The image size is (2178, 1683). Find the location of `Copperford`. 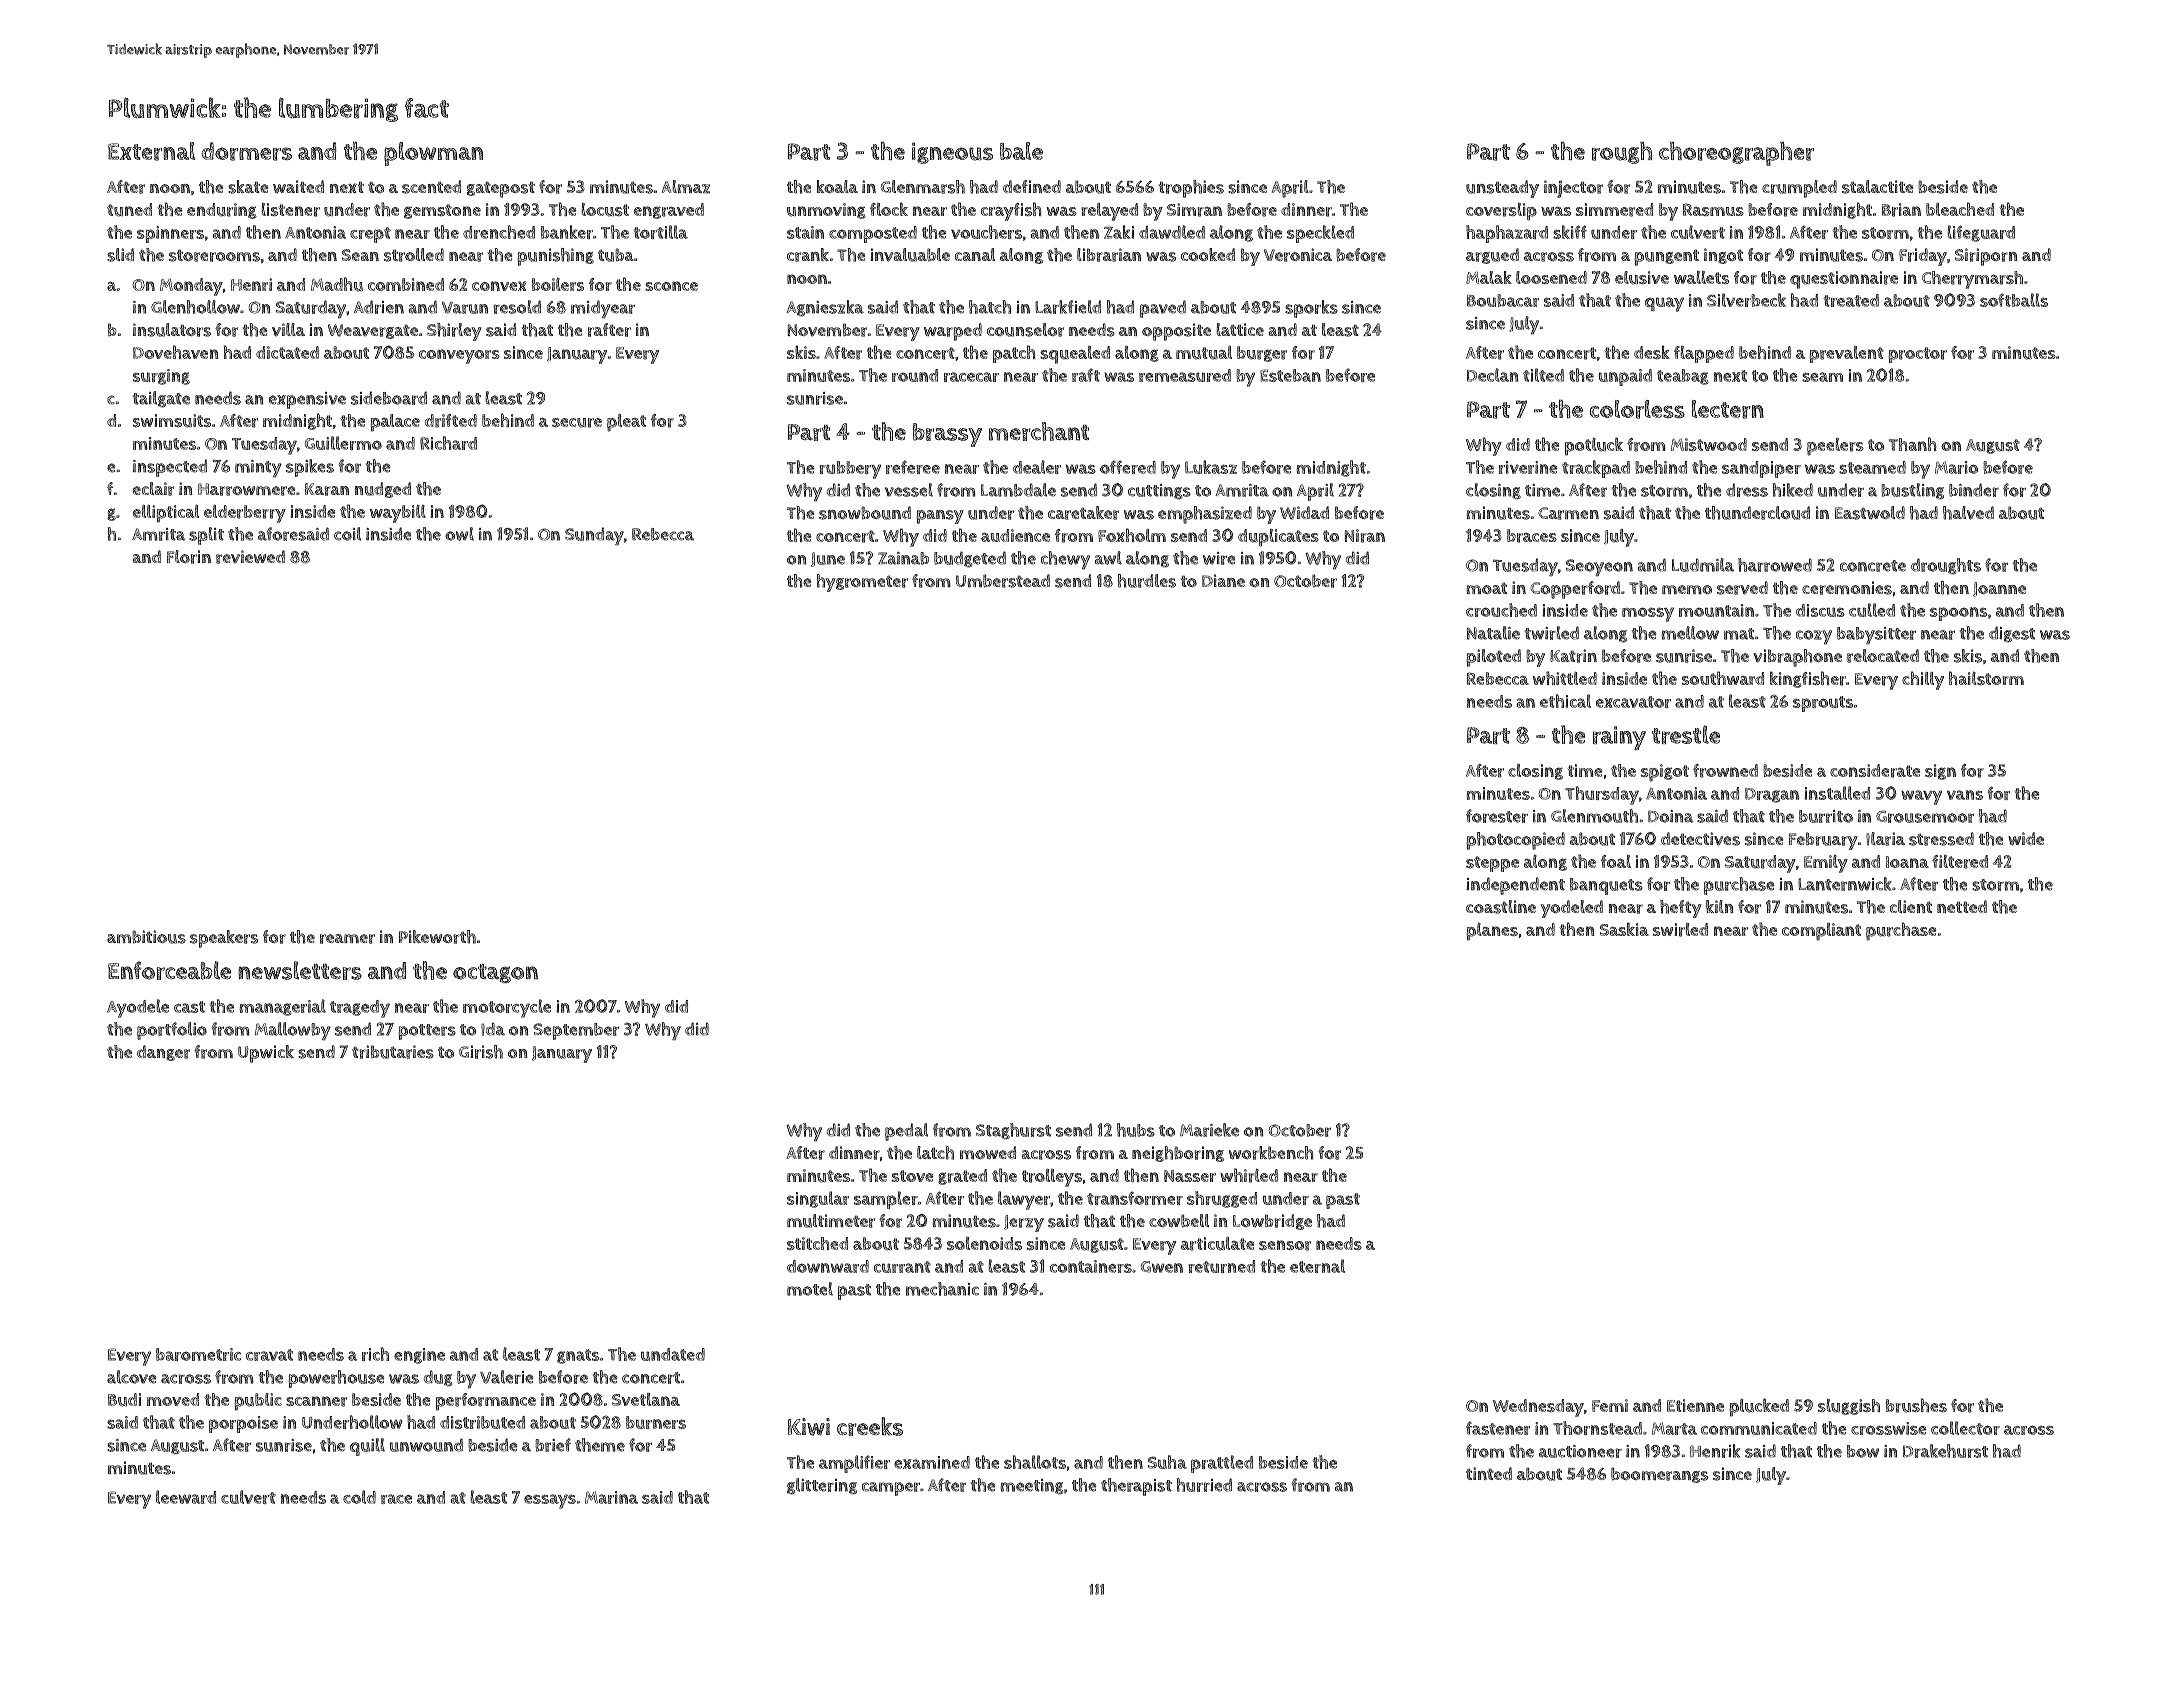

Copperford is located at coordinates (1575, 590).
